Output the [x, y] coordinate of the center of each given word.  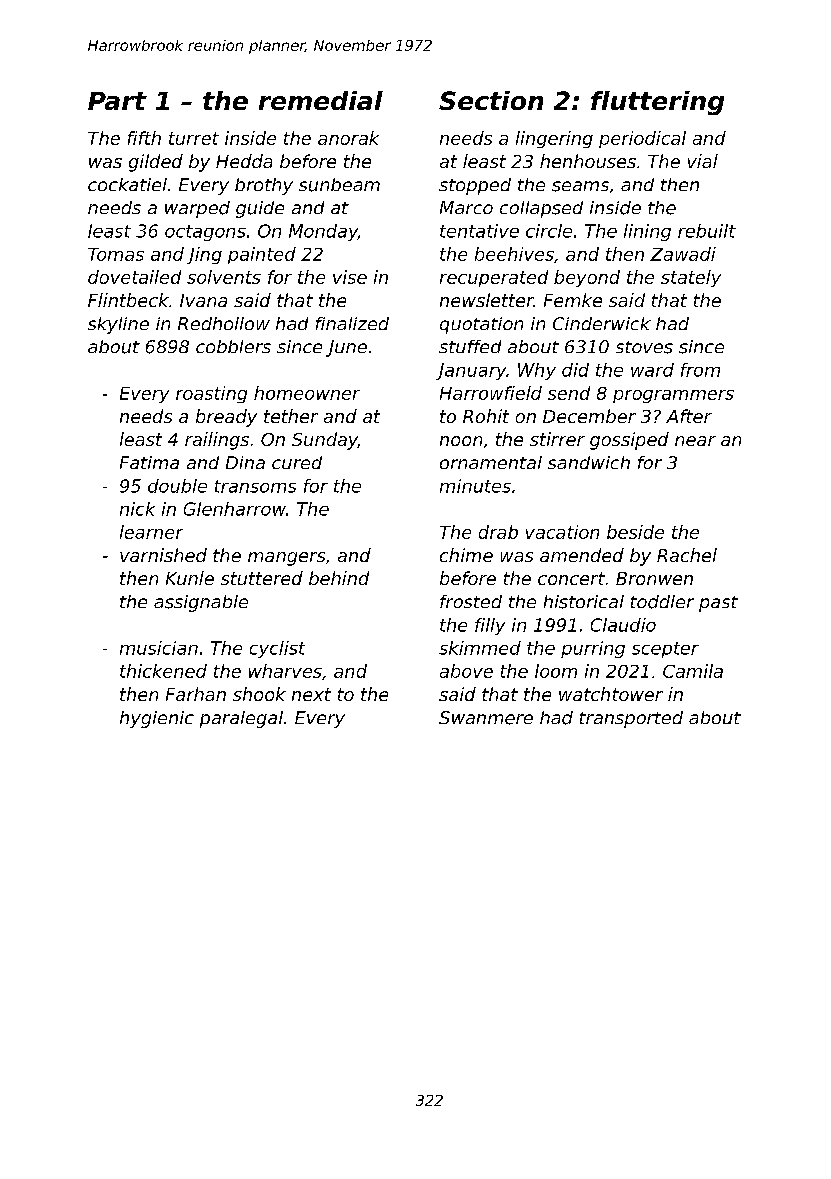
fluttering [657, 103]
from [700, 370]
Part [117, 101]
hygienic [157, 719]
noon [461, 441]
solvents [224, 277]
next [311, 694]
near [695, 441]
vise [350, 277]
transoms [255, 486]
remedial [321, 100]
